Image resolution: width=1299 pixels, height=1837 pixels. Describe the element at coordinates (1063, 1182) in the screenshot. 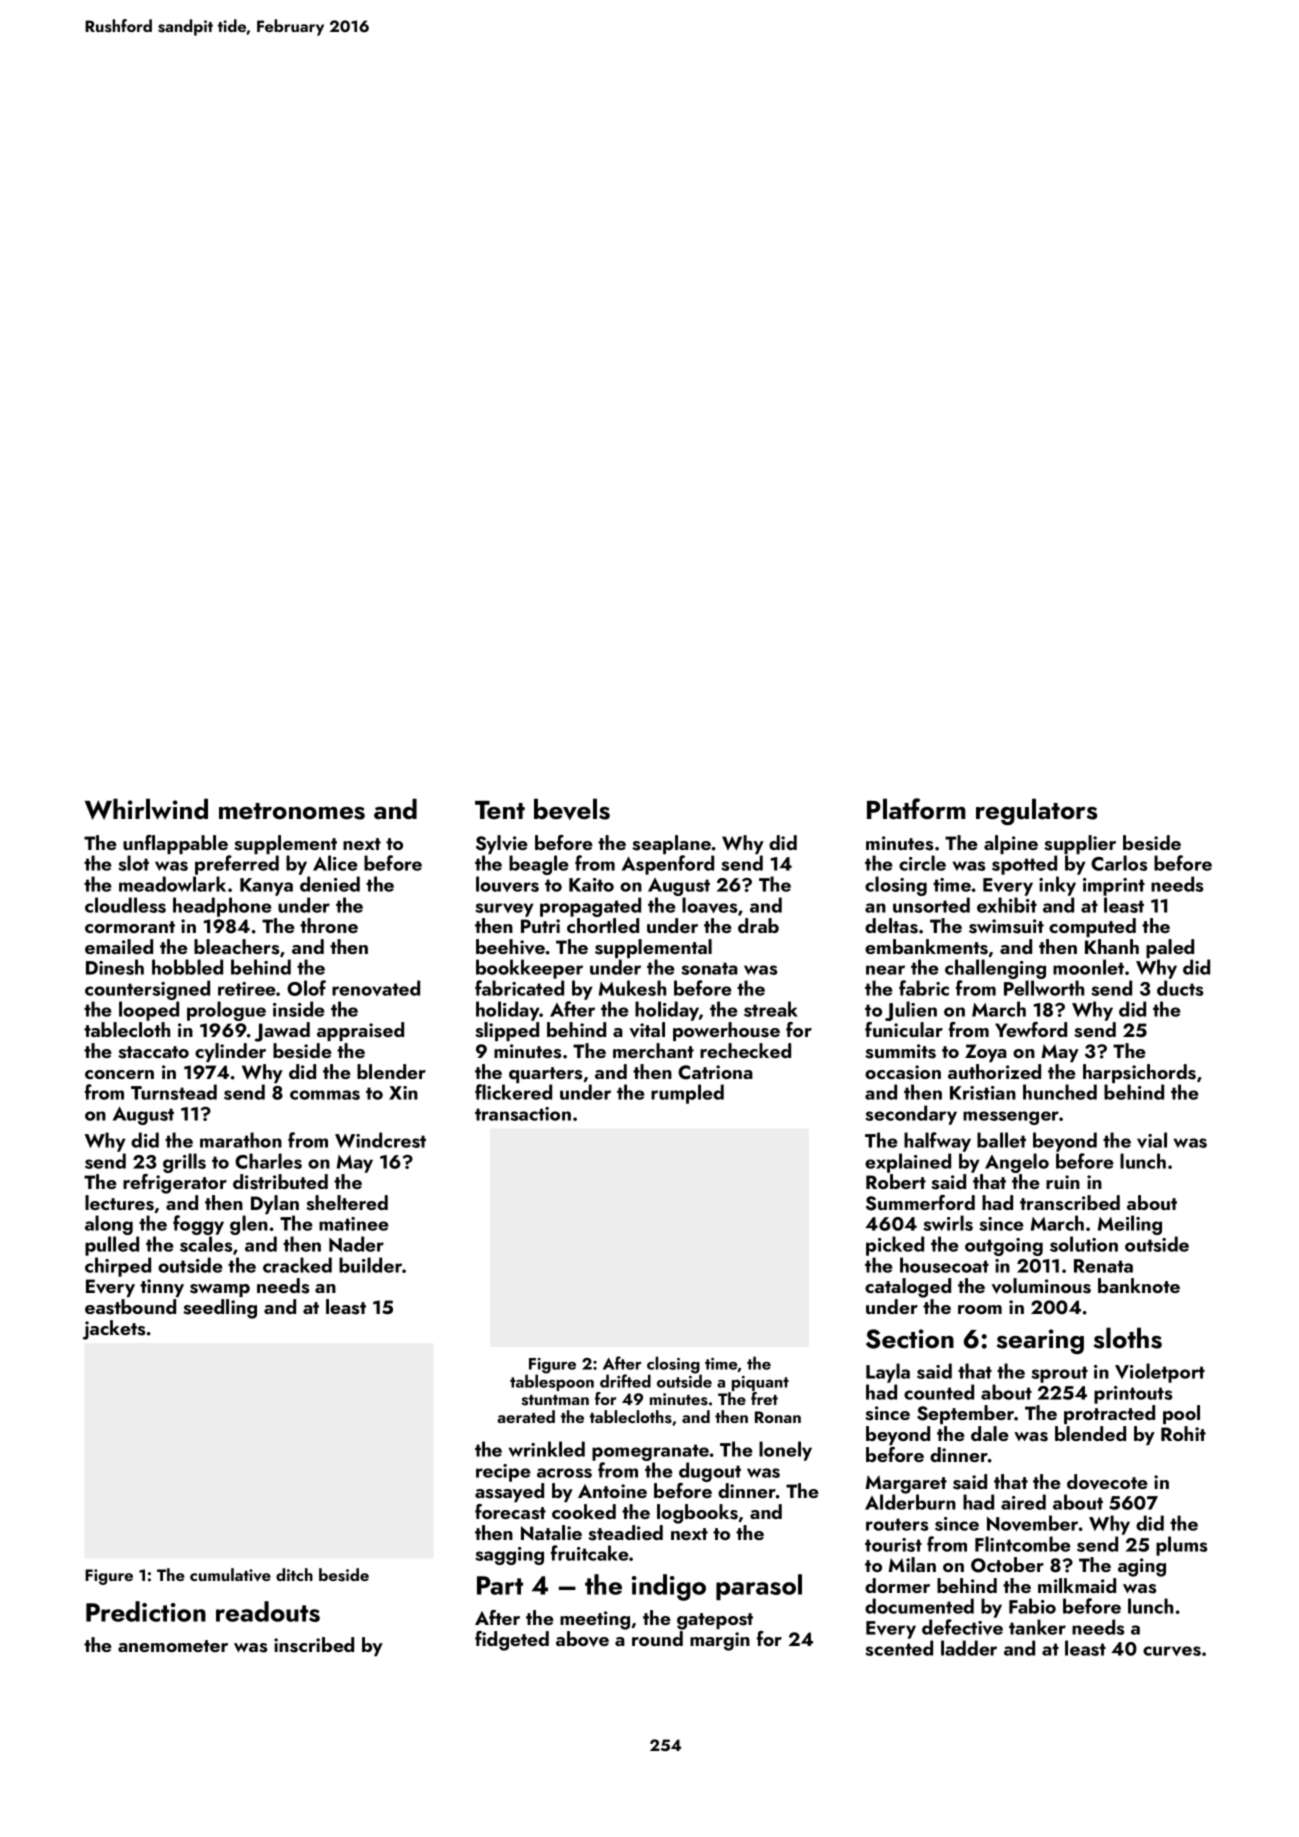

I see `ruin` at that location.
